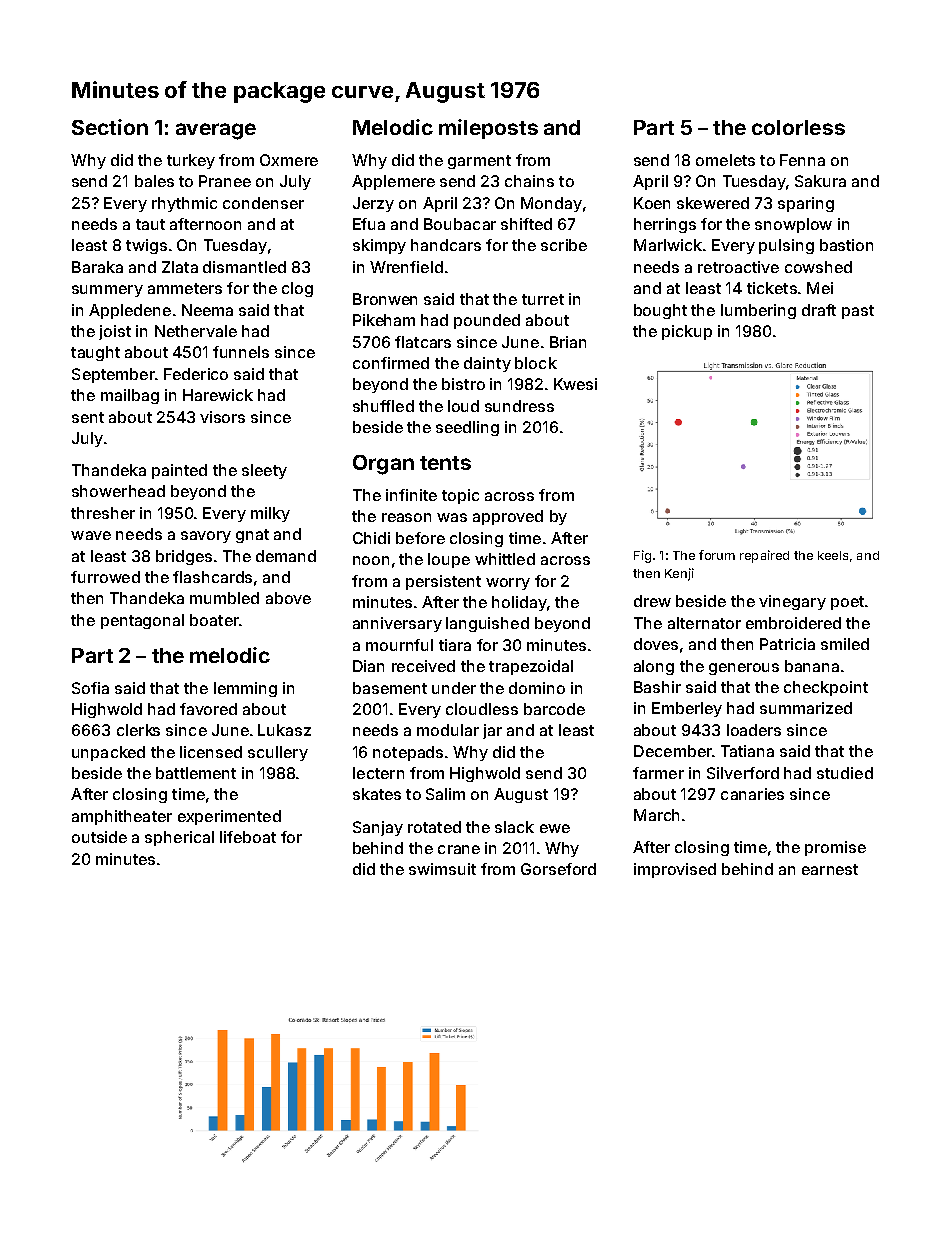  I want to click on flashcards, so click(212, 577).
